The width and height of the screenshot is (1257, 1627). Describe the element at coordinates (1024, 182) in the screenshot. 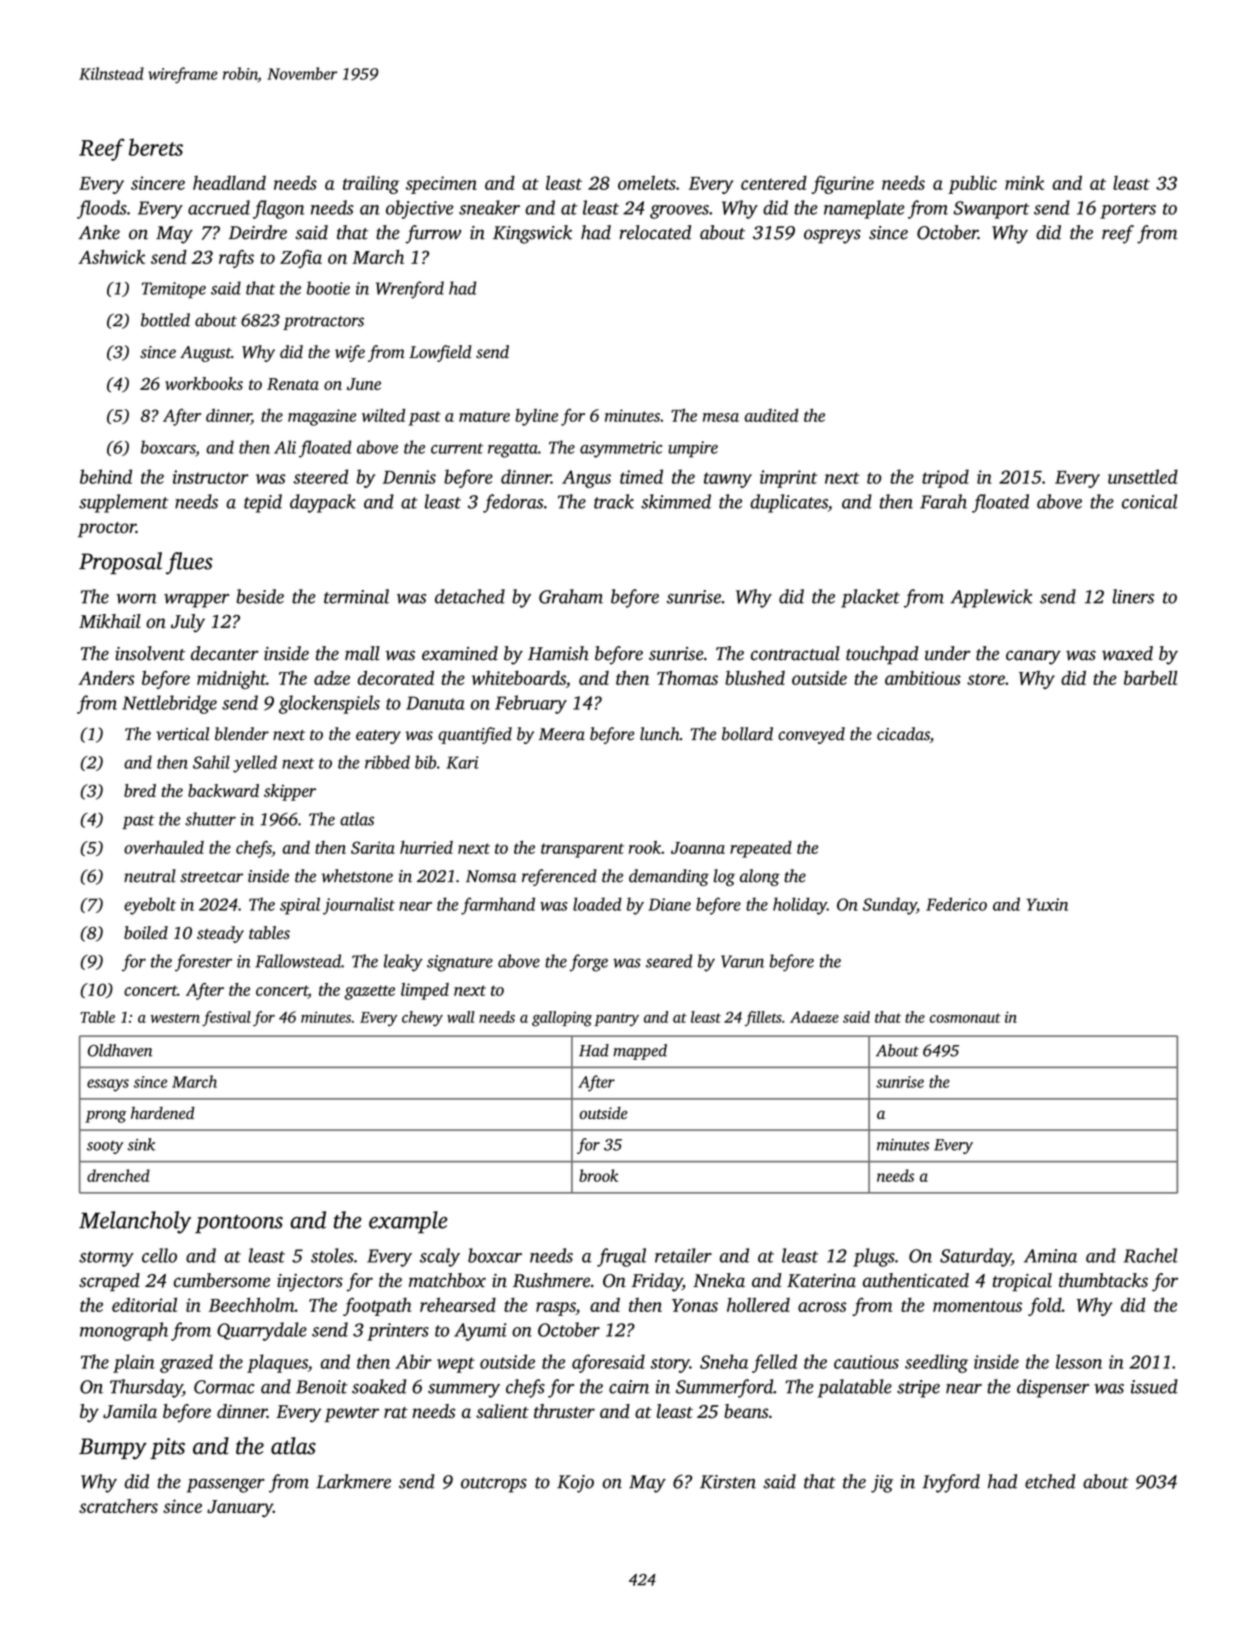

I see `mink` at that location.
